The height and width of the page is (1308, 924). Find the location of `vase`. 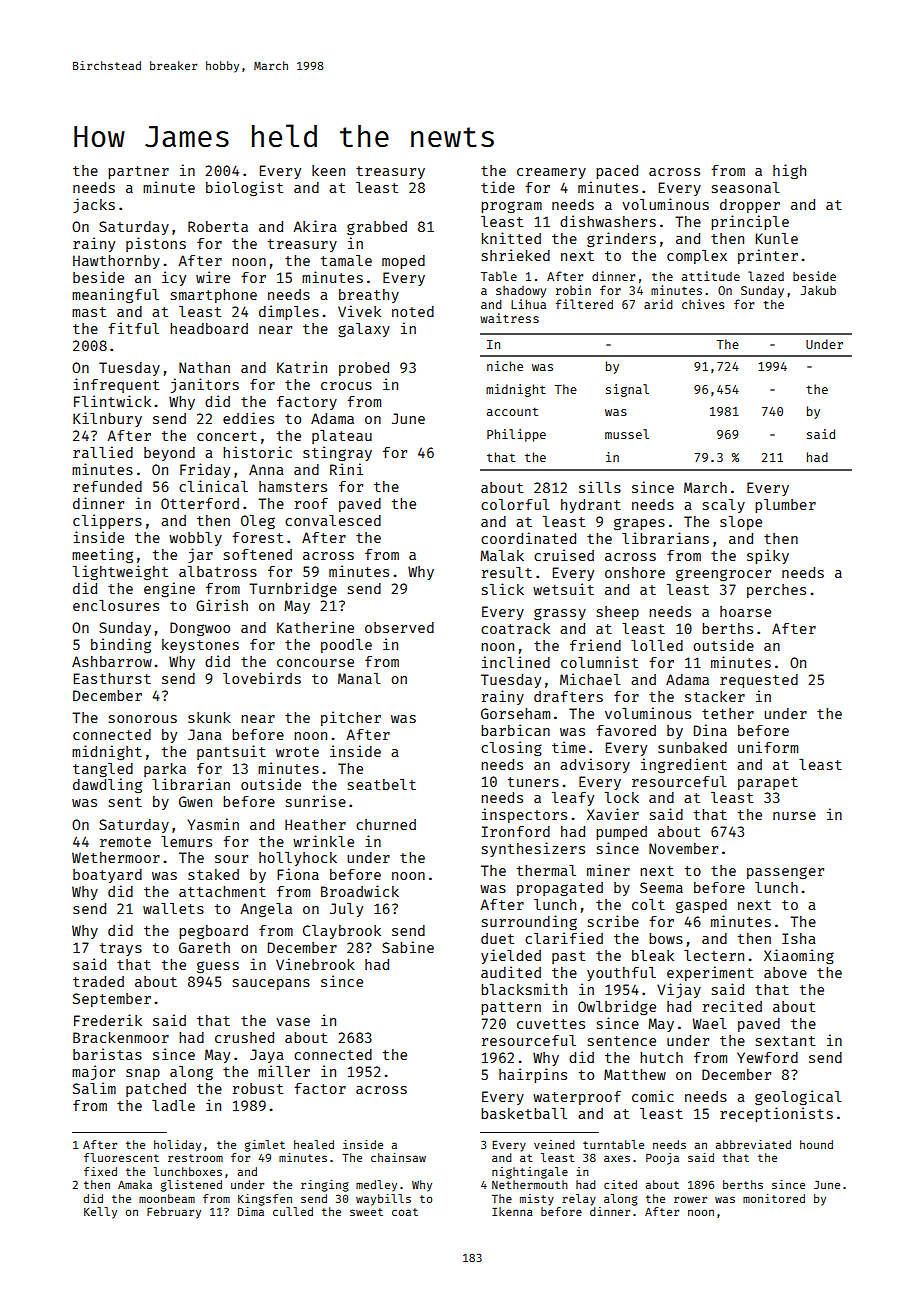

vase is located at coordinates (293, 1022).
